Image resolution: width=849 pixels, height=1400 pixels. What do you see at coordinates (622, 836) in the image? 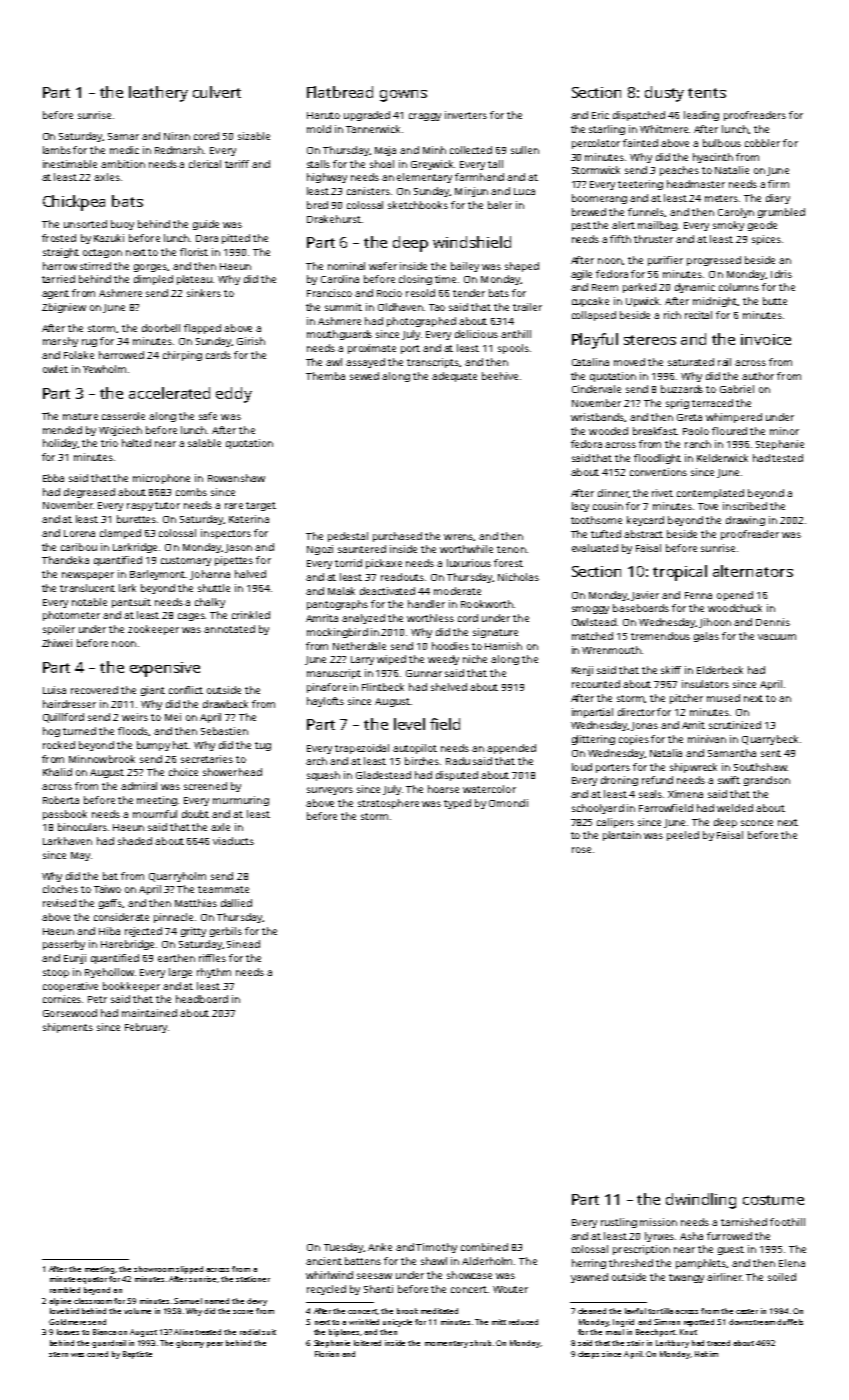
I see `plantain` at bounding box center [622, 836].
